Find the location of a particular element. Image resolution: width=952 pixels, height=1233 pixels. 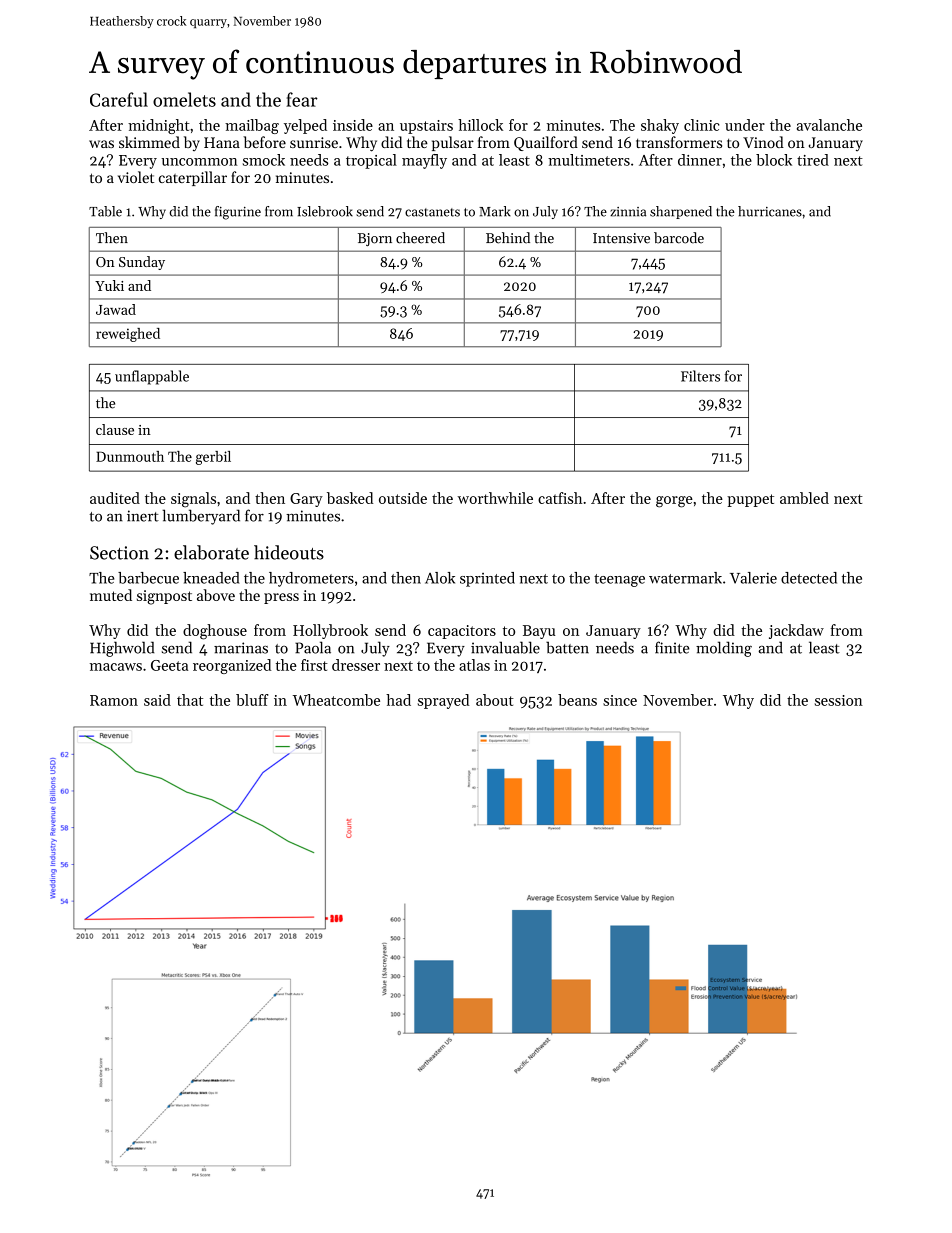

finite is located at coordinates (672, 647).
